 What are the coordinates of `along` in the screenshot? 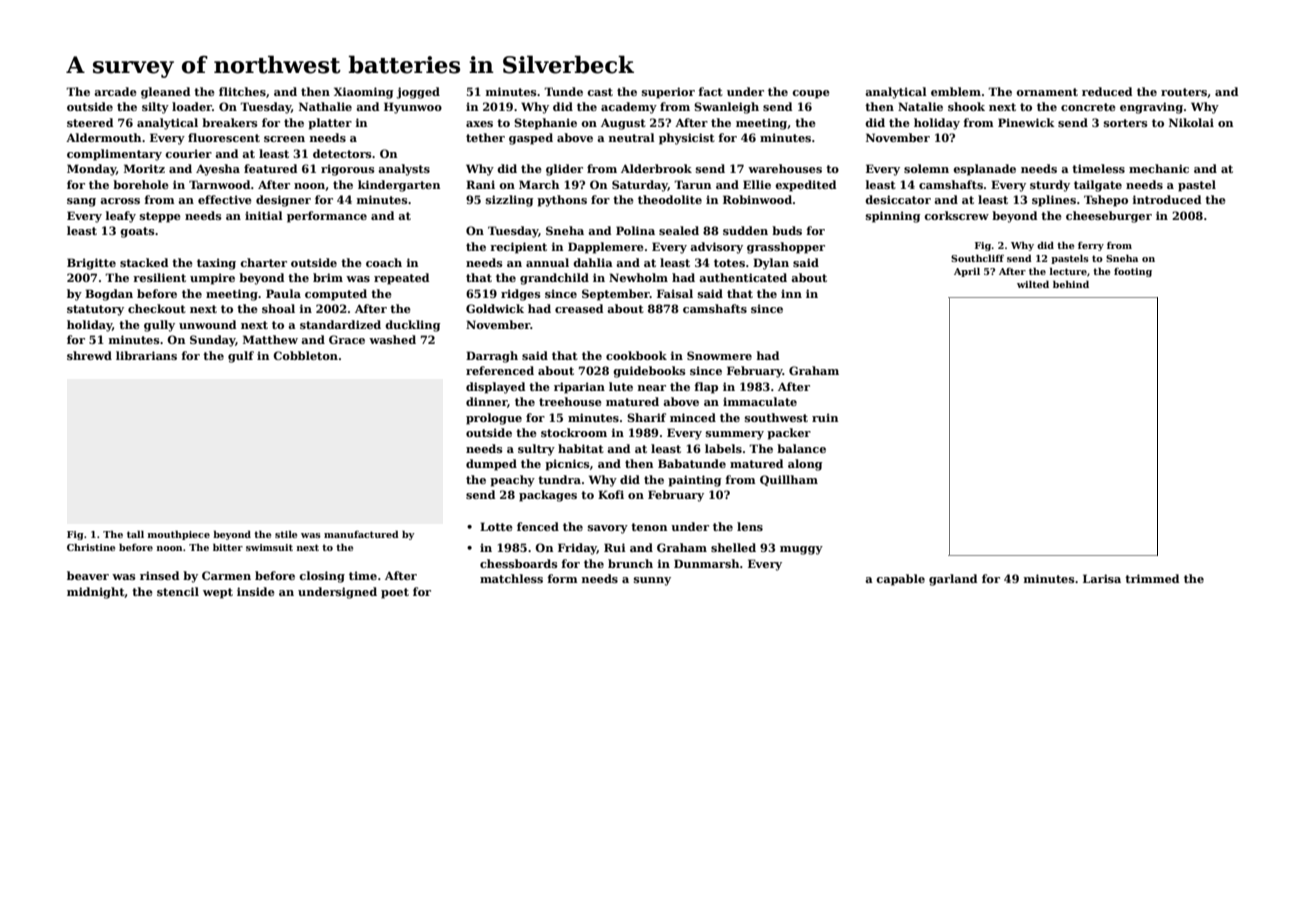 It's located at (805, 465).
